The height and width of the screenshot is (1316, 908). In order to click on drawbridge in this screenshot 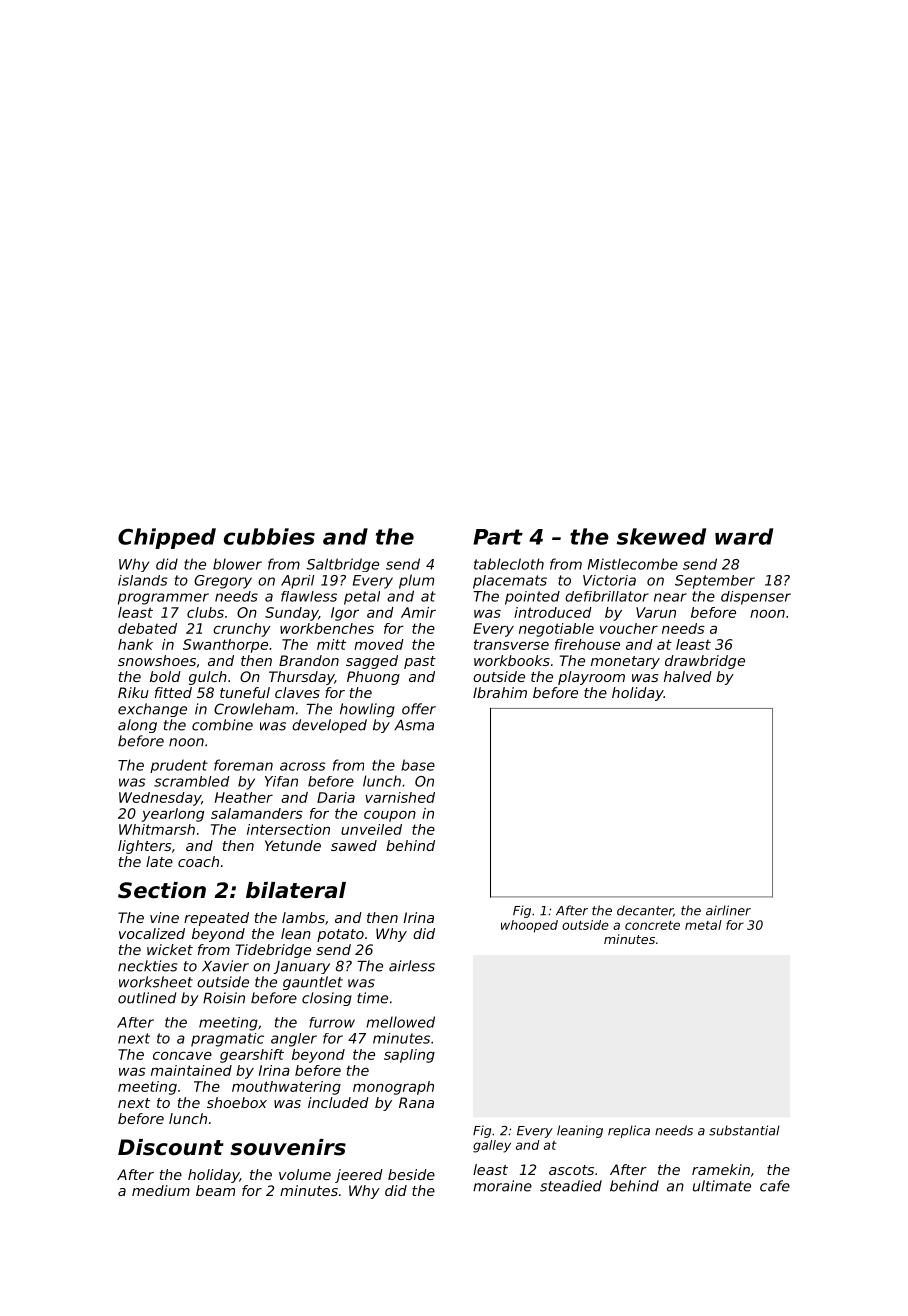, I will do `click(705, 662)`.
